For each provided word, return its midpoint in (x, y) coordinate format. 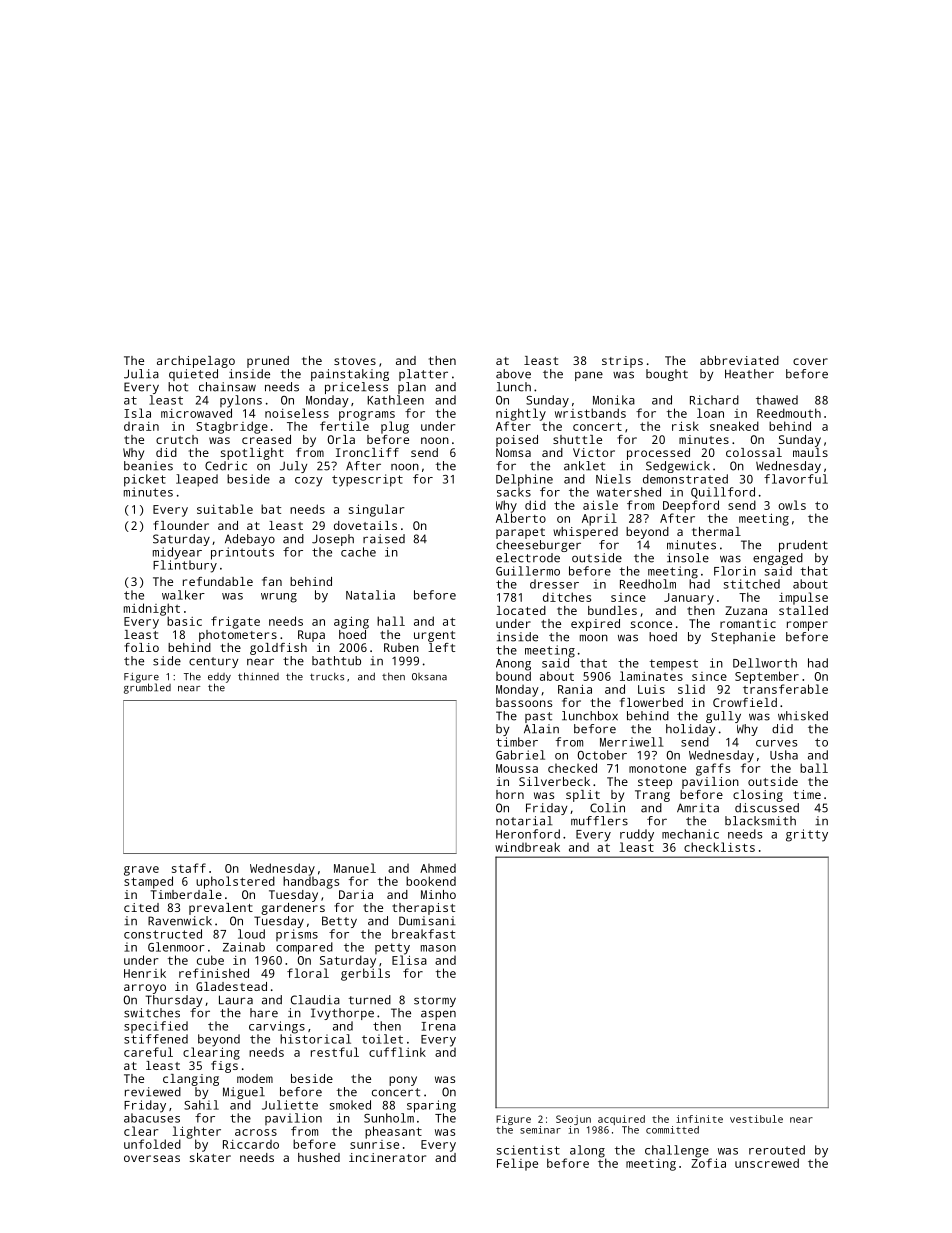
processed (658, 454)
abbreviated (739, 360)
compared (304, 948)
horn (510, 794)
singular (377, 510)
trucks (327, 676)
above (513, 374)
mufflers (599, 821)
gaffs (713, 769)
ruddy (637, 835)
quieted (193, 375)
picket (145, 480)
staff (189, 868)
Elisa (409, 960)
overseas (152, 1158)
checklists (719, 847)
